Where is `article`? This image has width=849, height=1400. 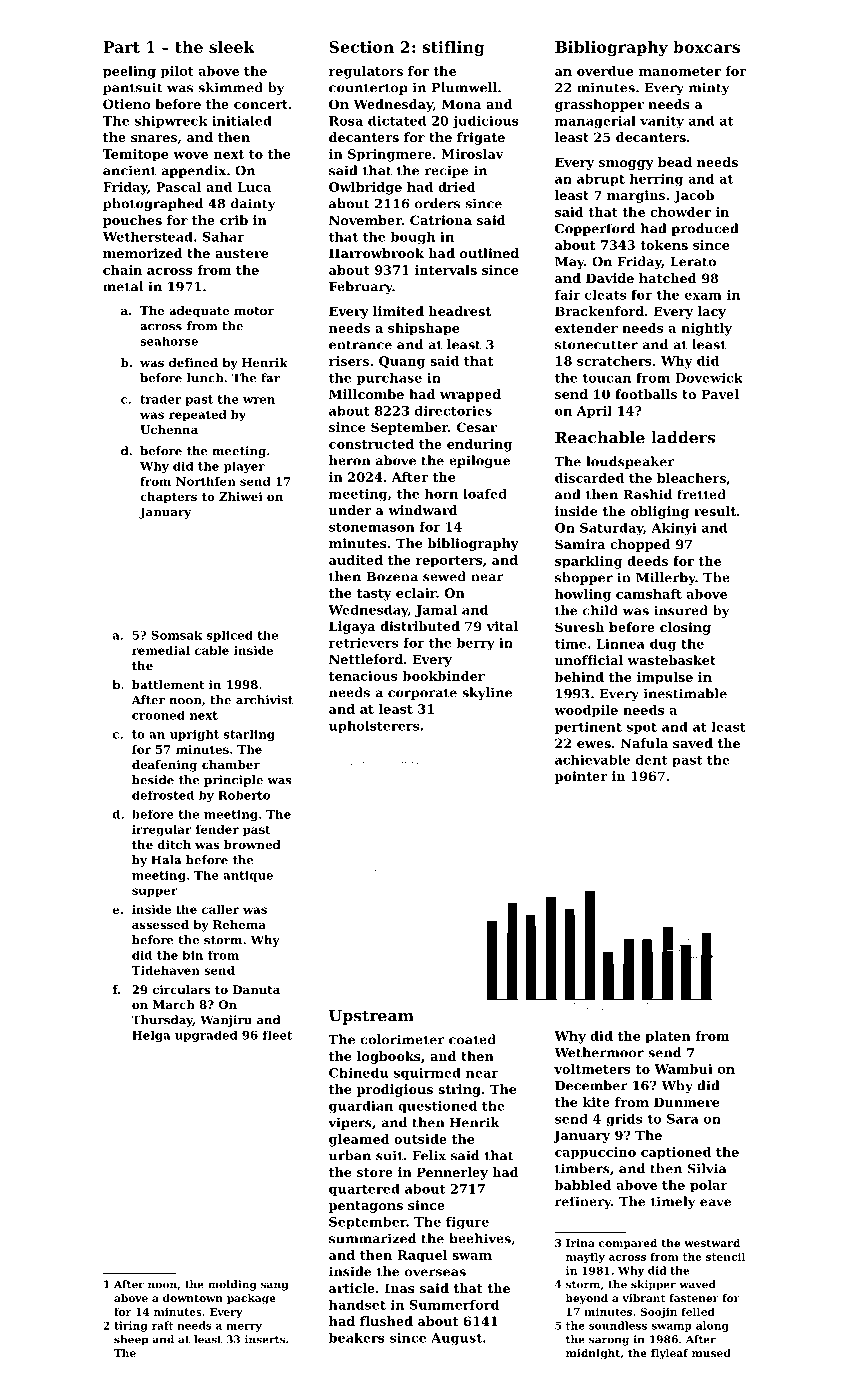
article is located at coordinates (352, 1288).
